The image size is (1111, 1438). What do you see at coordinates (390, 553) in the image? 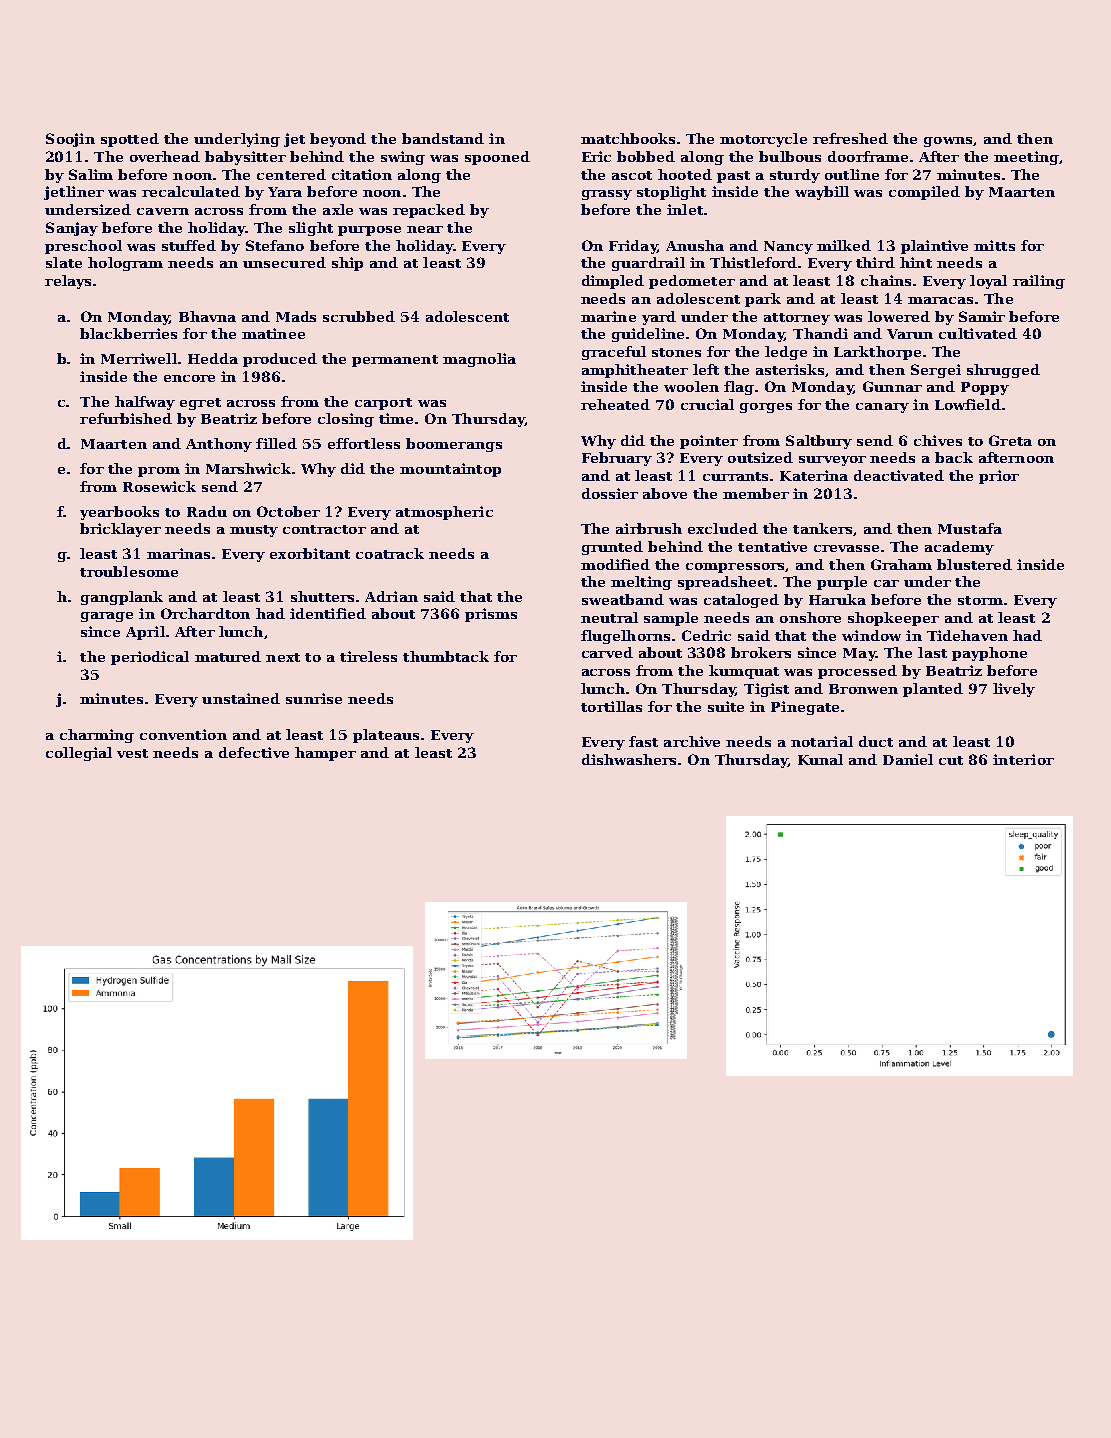
I see `coatrack` at bounding box center [390, 553].
